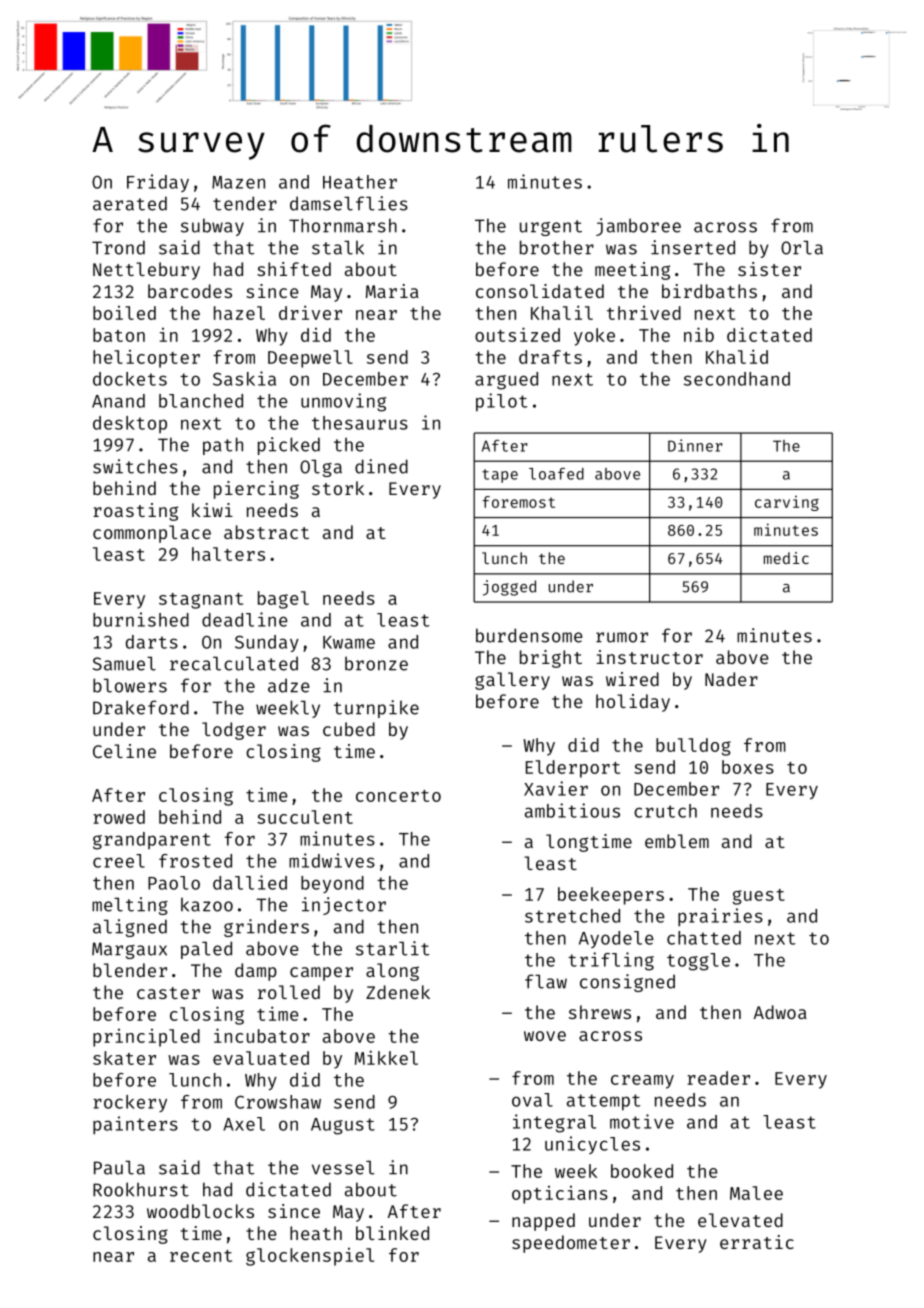 Image resolution: width=924 pixels, height=1308 pixels. I want to click on creamy, so click(642, 1082).
